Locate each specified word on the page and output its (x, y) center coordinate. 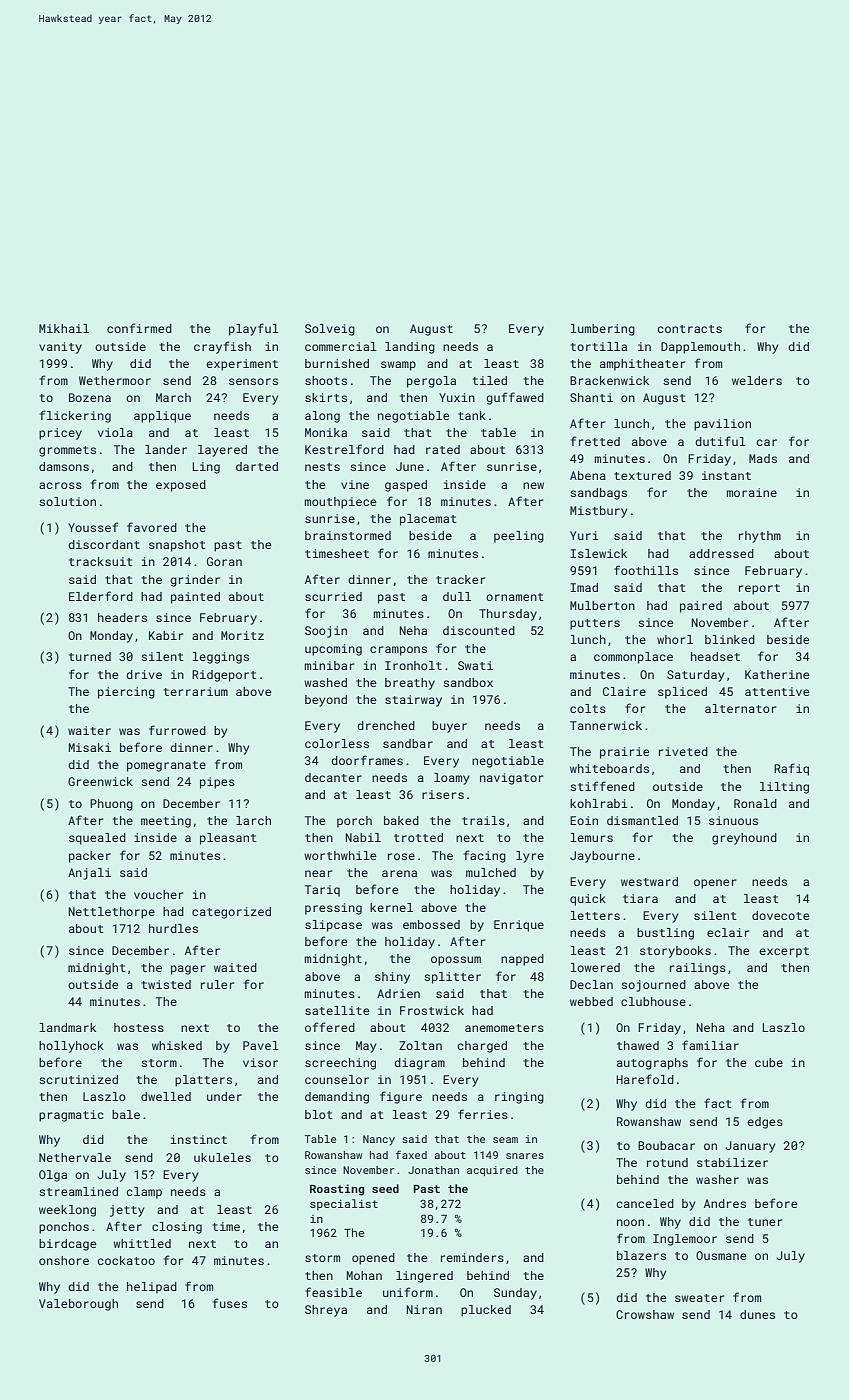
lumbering (603, 330)
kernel (391, 907)
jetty (127, 1211)
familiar (710, 1045)
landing (410, 348)
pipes (217, 783)
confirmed (139, 328)
